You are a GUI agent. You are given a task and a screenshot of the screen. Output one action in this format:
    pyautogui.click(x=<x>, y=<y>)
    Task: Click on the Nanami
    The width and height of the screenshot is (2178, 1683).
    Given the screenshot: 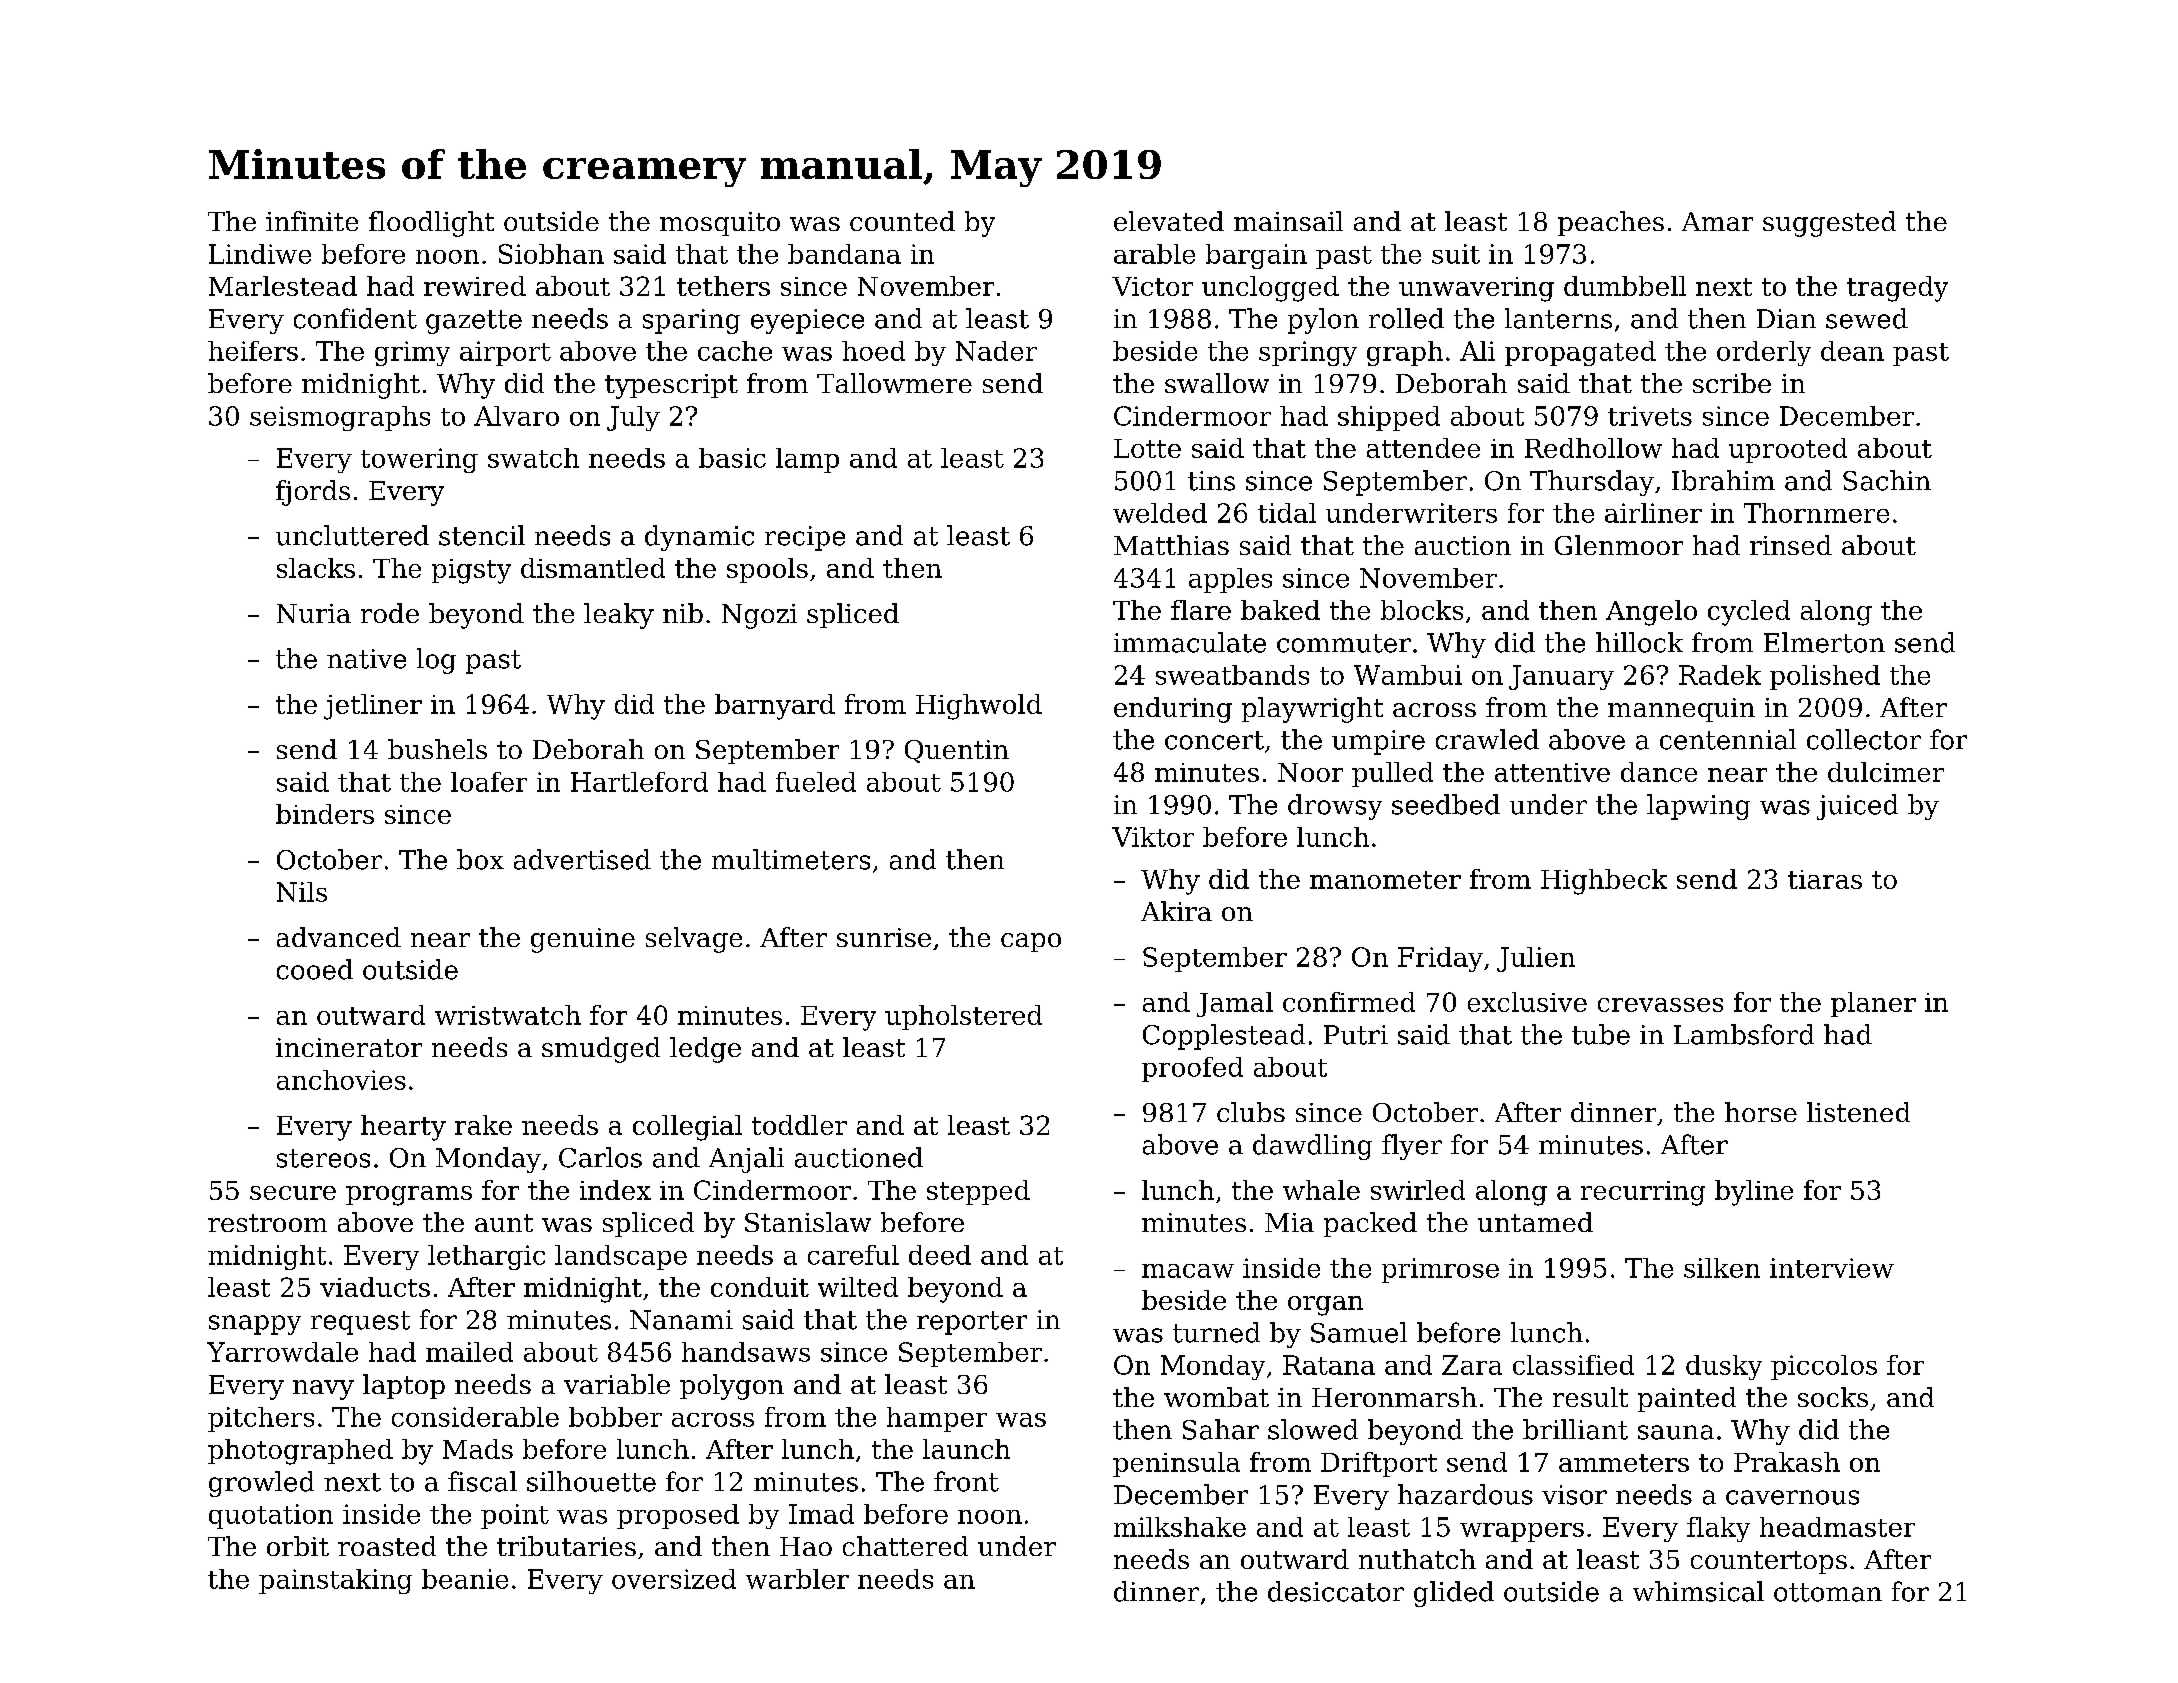 What is the action you would take?
    pyautogui.click(x=681, y=1320)
